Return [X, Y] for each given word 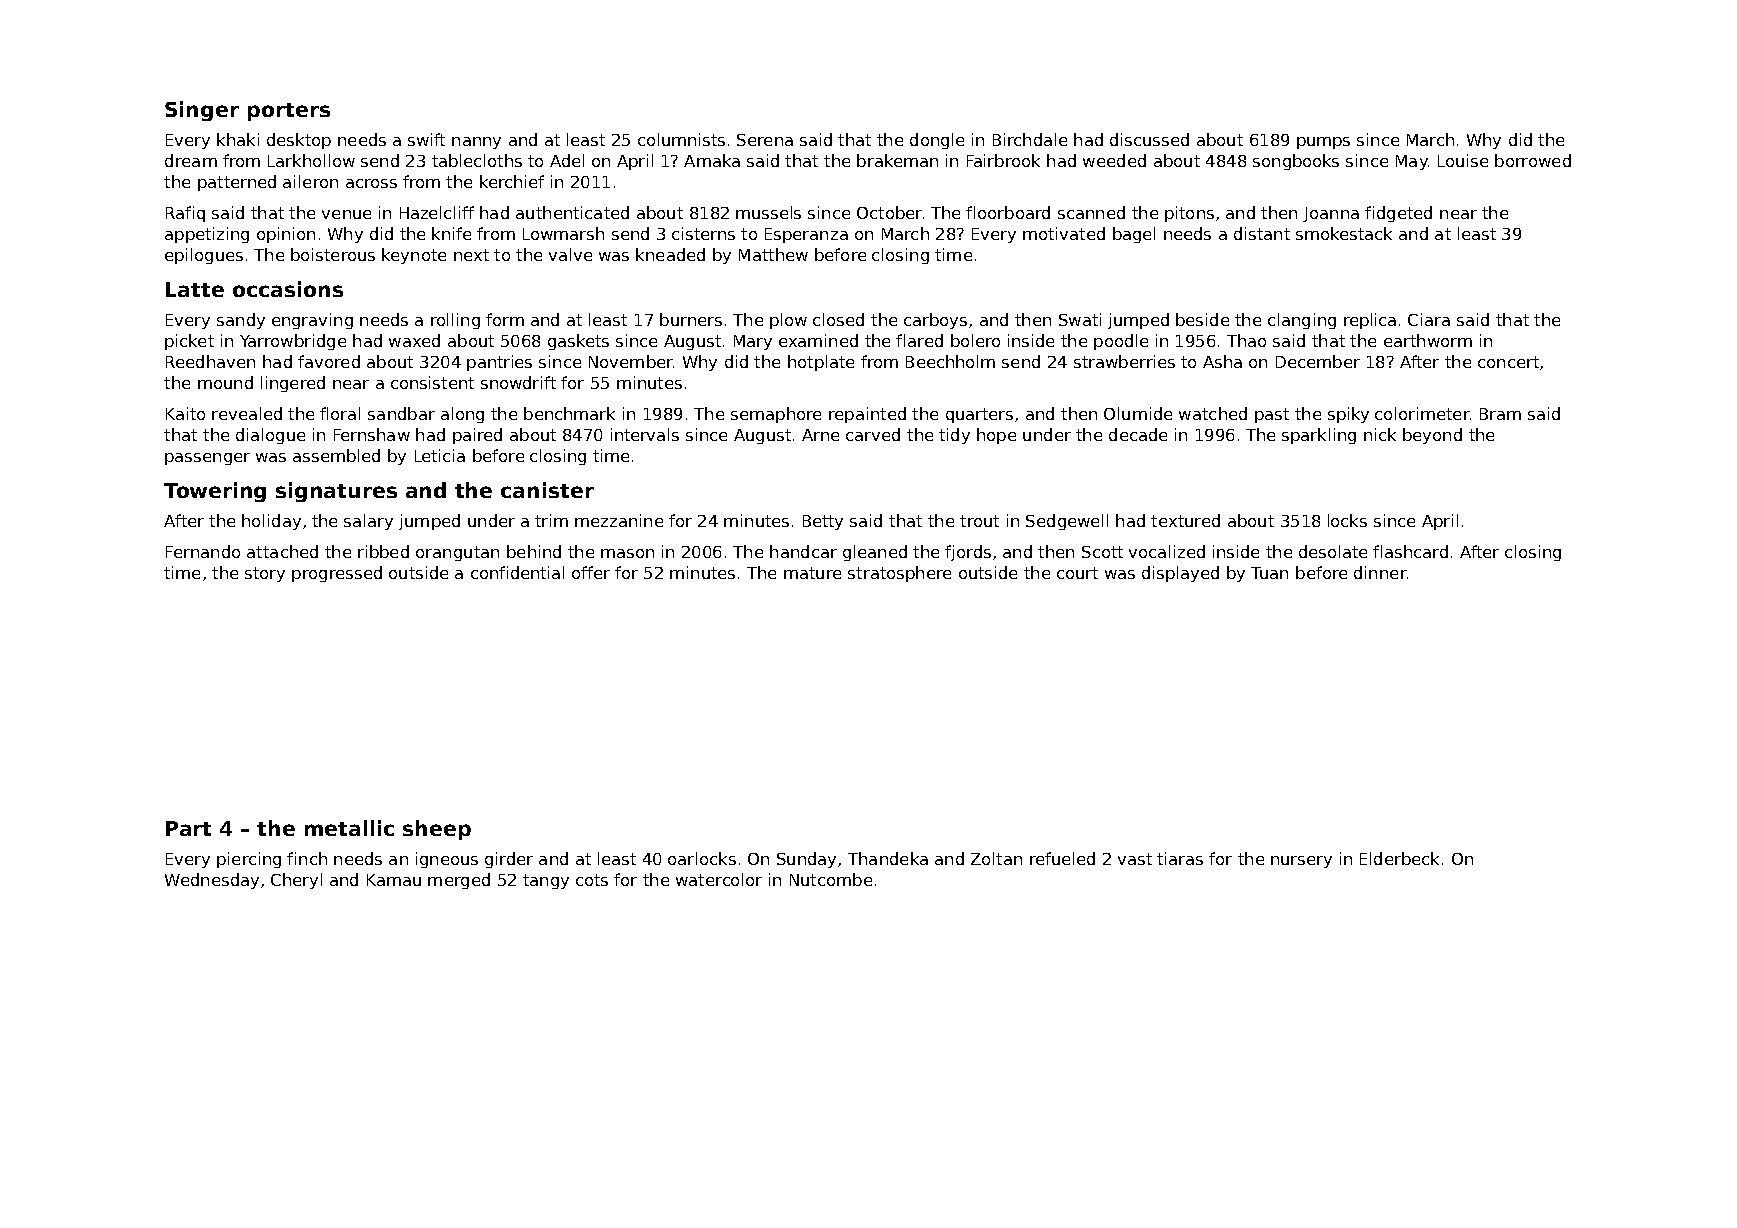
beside [1202, 319]
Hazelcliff [437, 212]
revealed [247, 413]
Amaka [712, 160]
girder [509, 860]
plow [788, 321]
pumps [1323, 143]
